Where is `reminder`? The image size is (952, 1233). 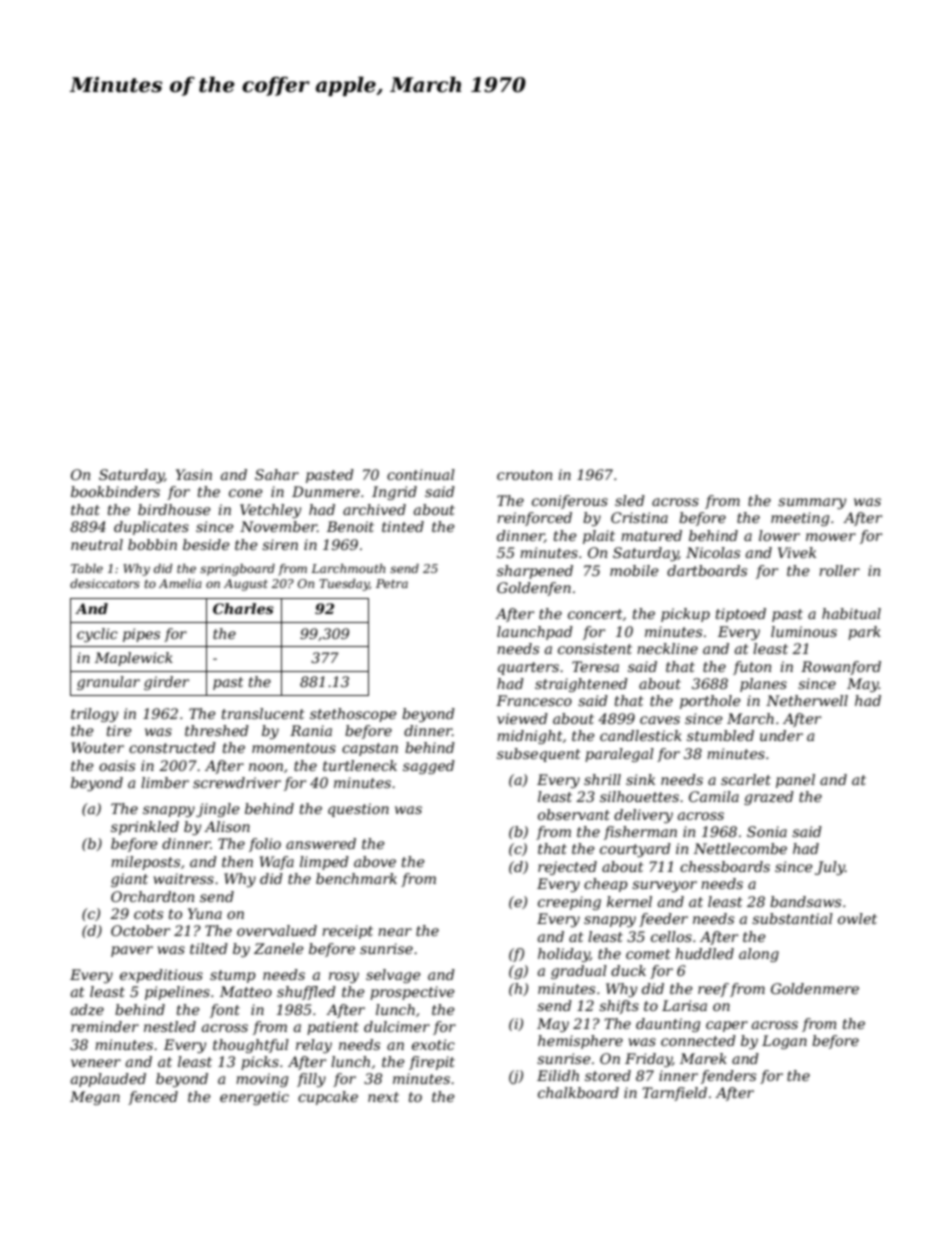
reminder is located at coordinates (105, 1026).
